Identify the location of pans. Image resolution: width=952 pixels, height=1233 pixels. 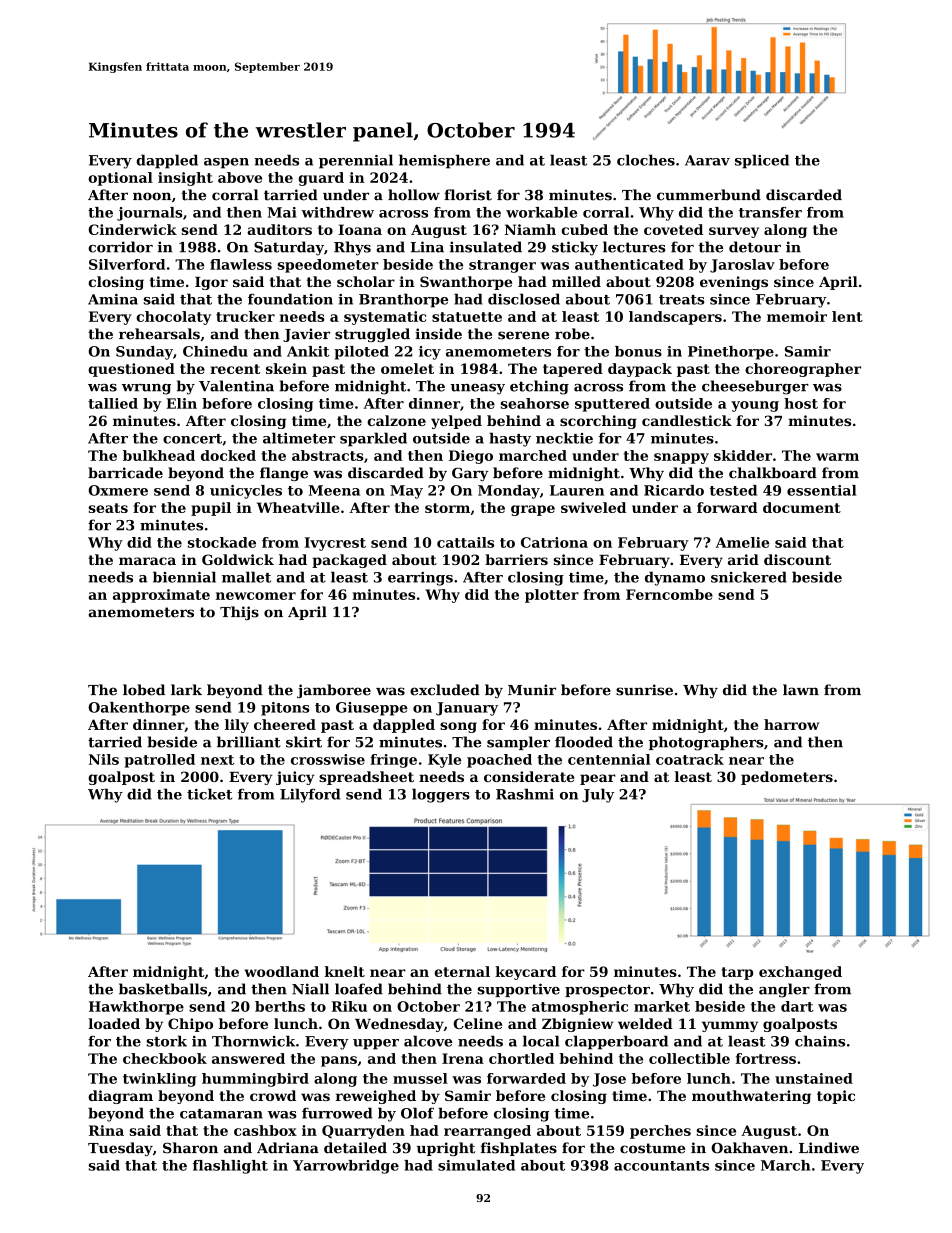
(339, 1061).
